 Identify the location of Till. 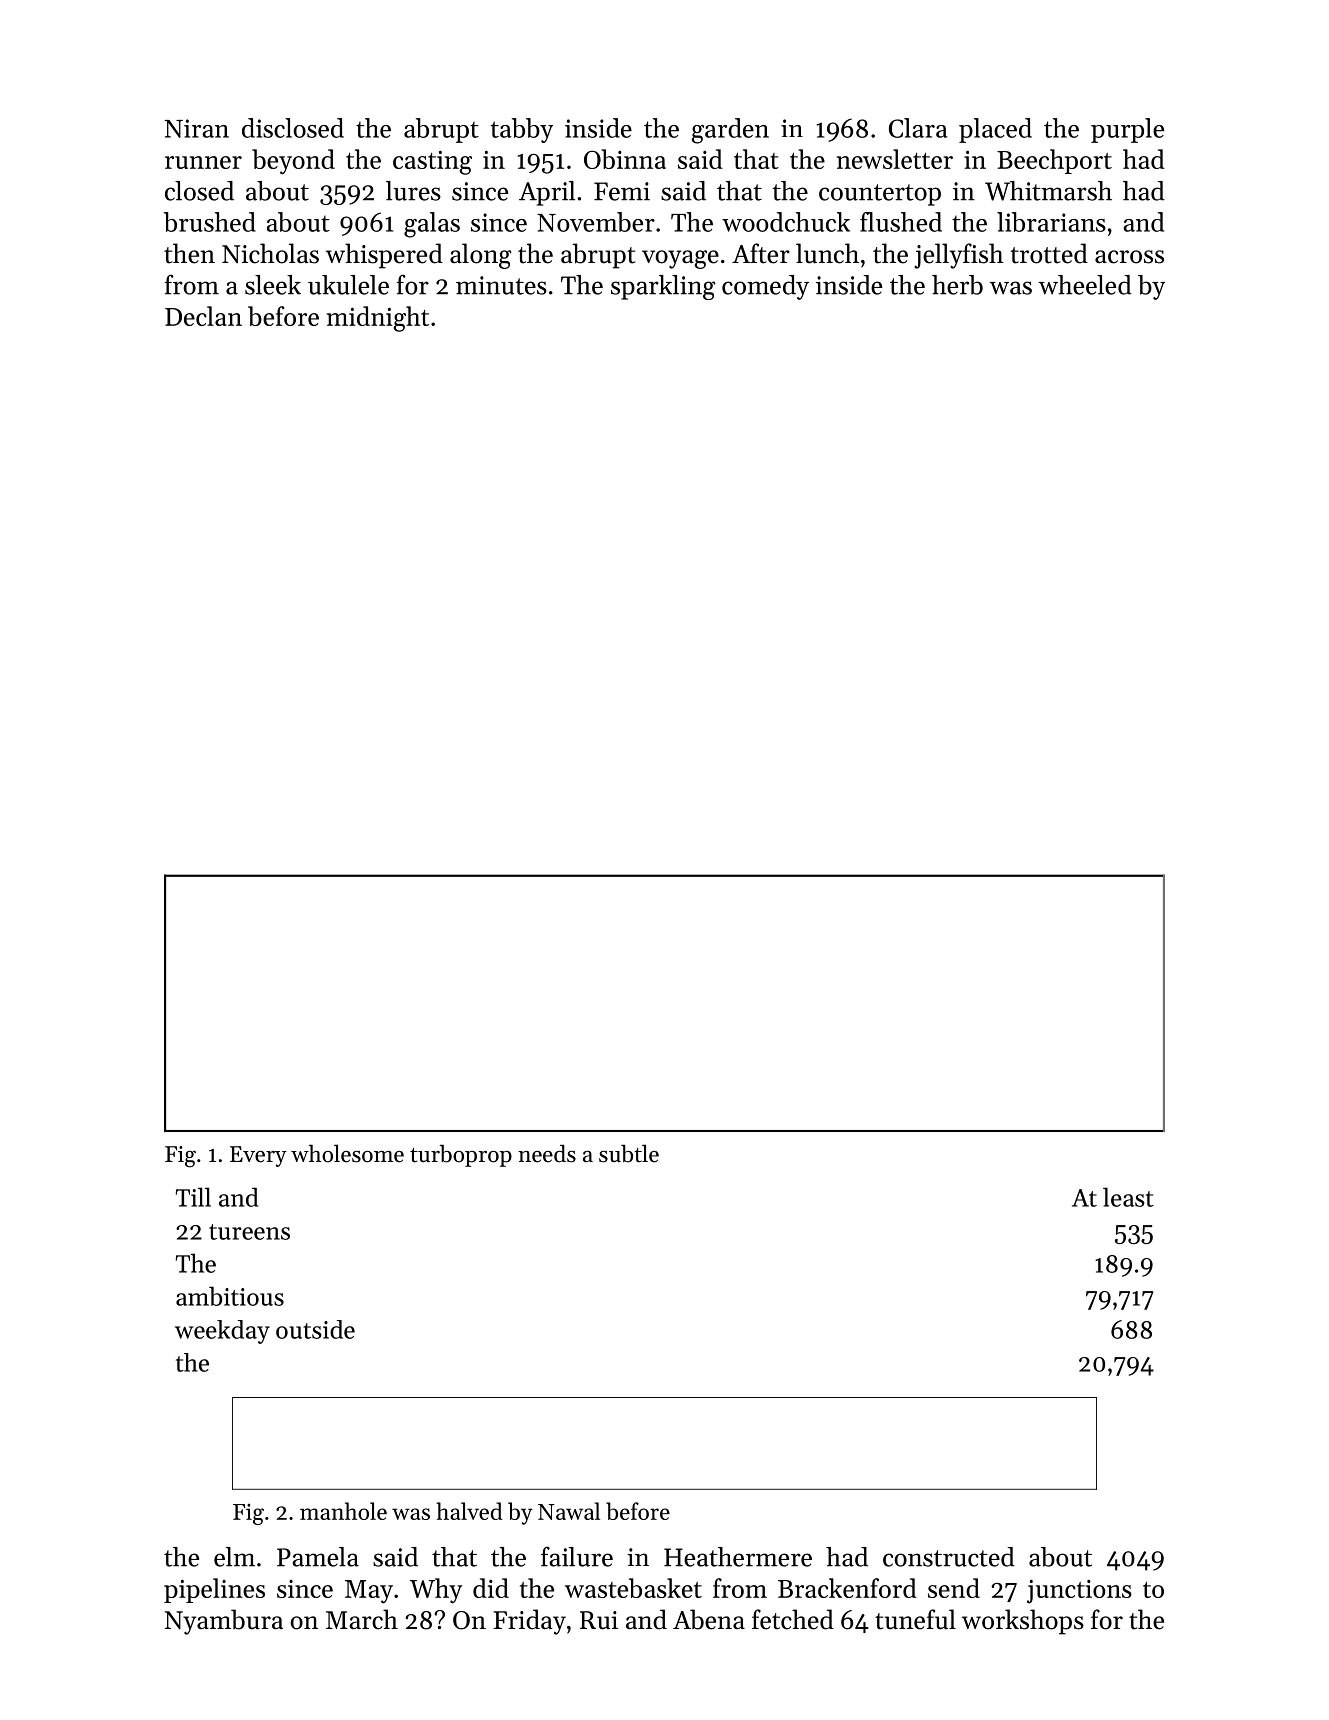
(193, 1197).
